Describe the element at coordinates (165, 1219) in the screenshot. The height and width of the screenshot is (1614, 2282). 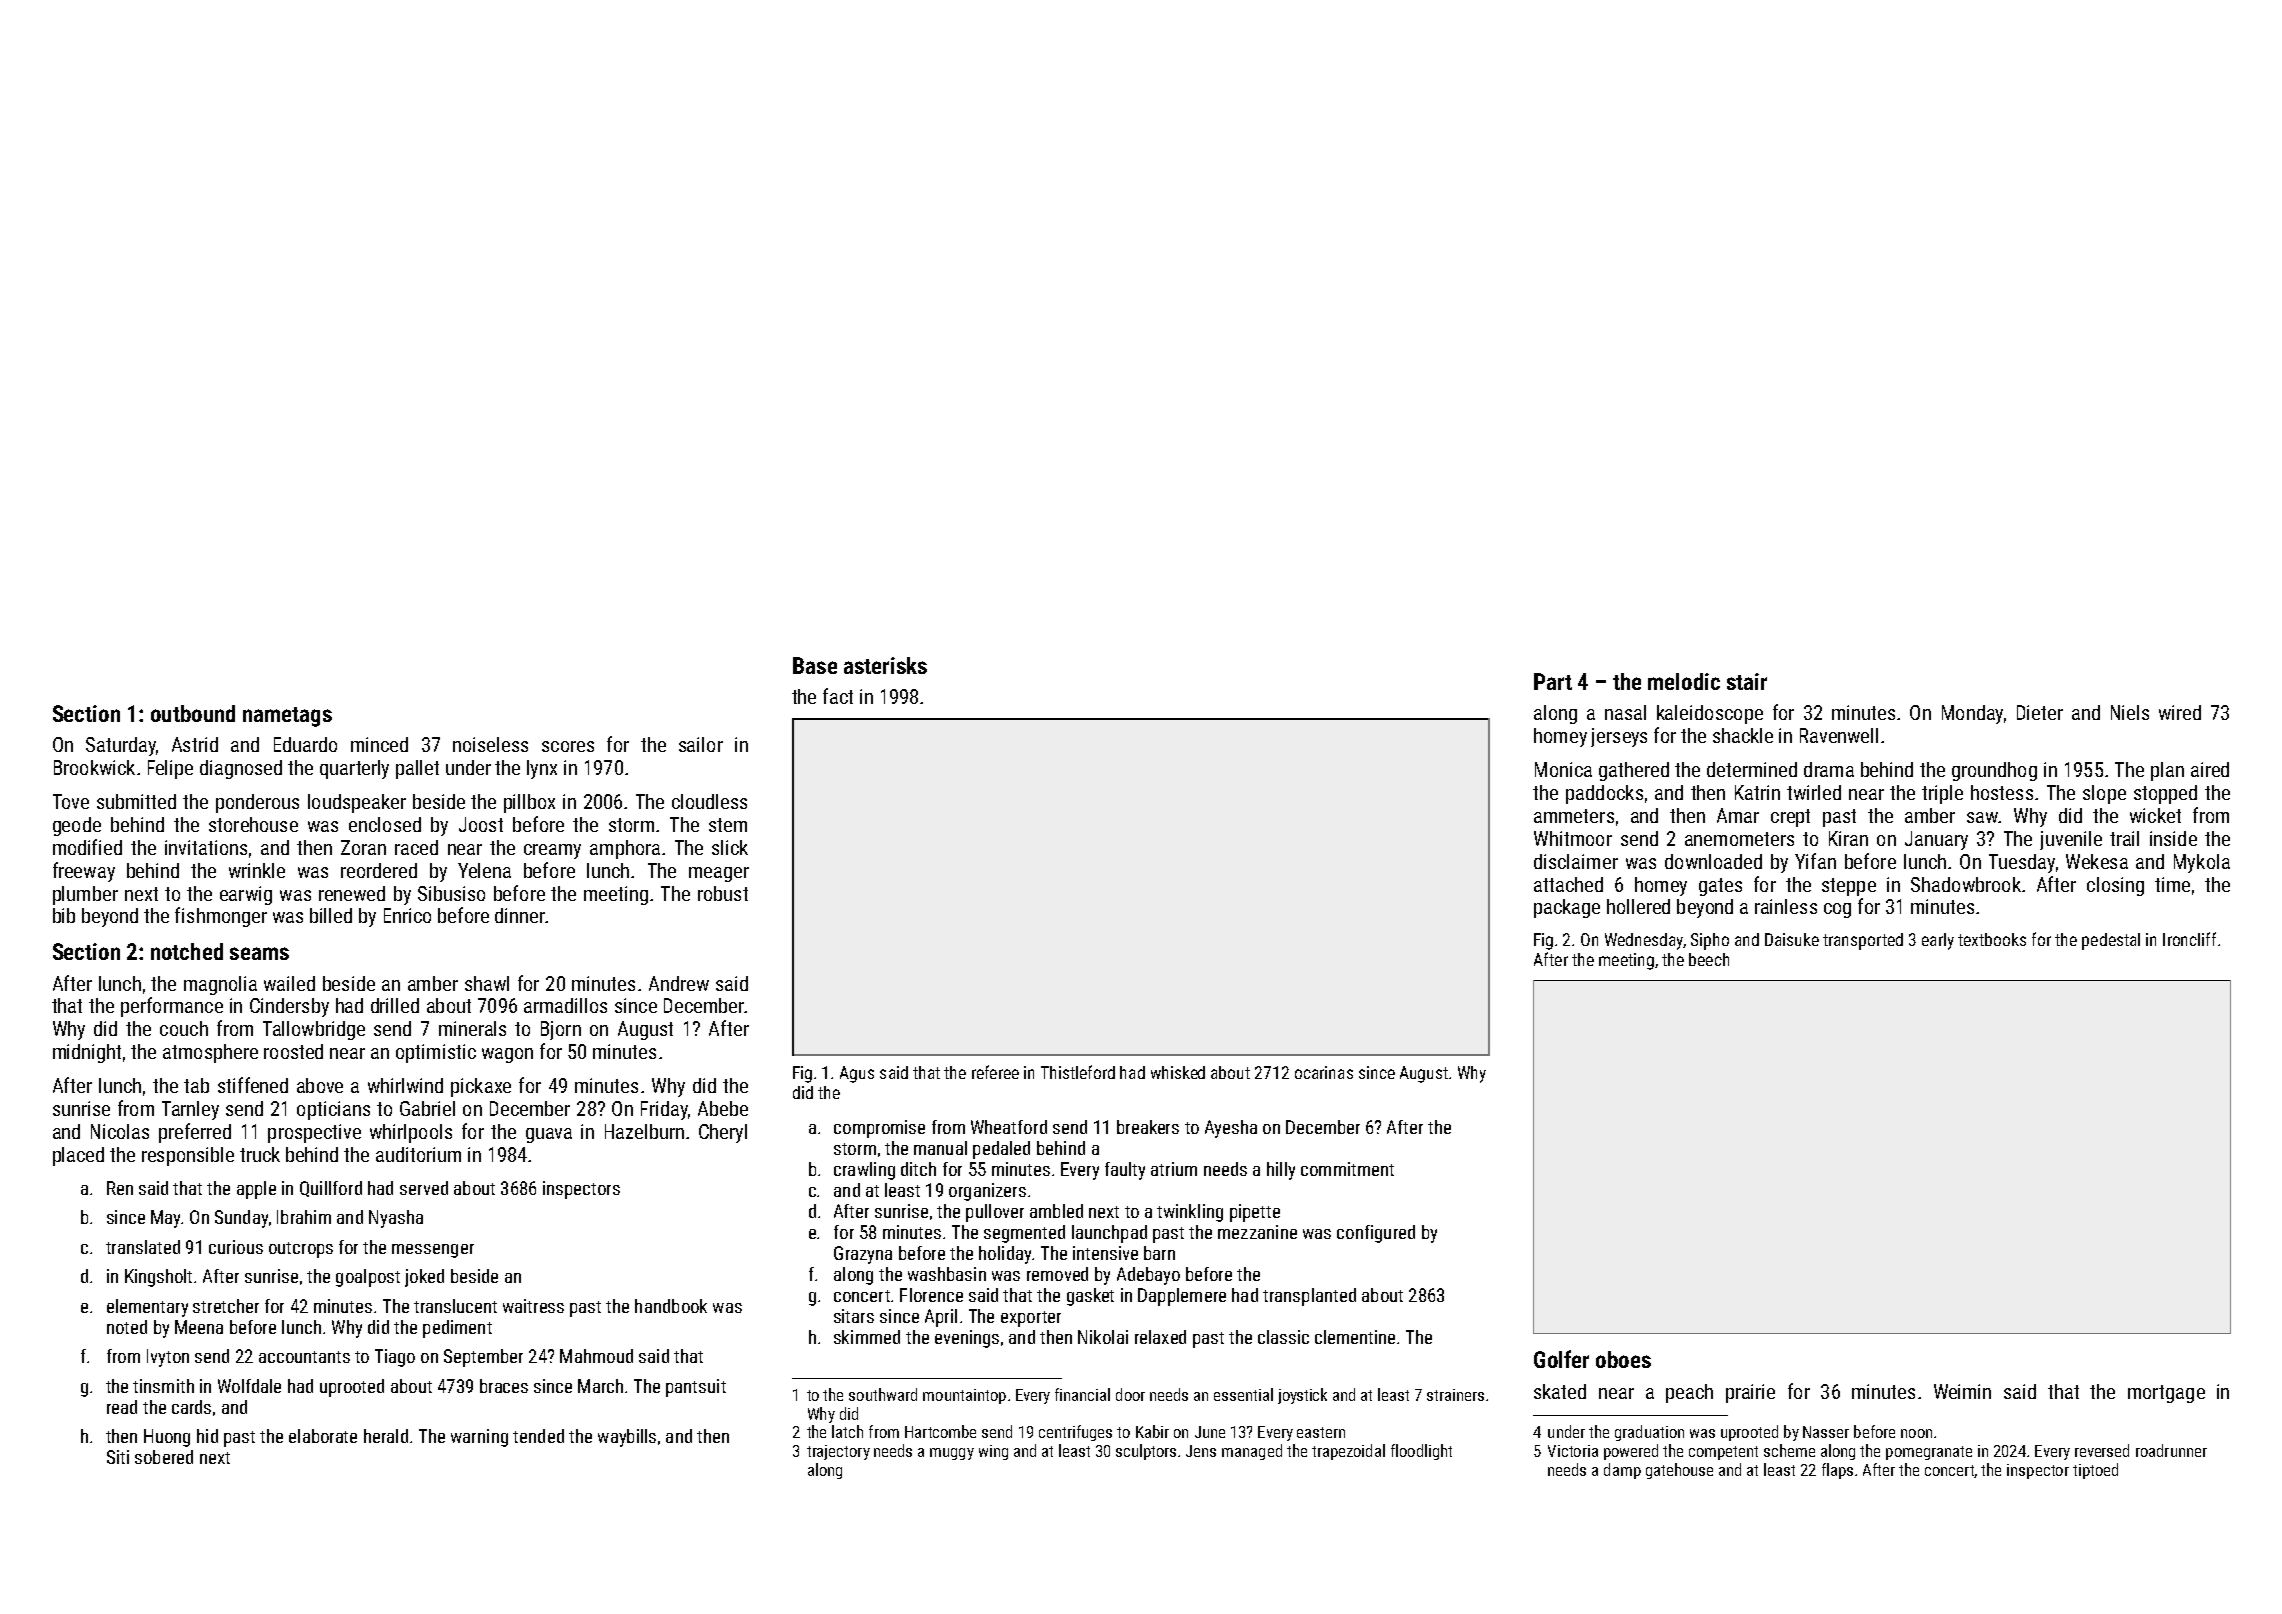
I see `May` at that location.
